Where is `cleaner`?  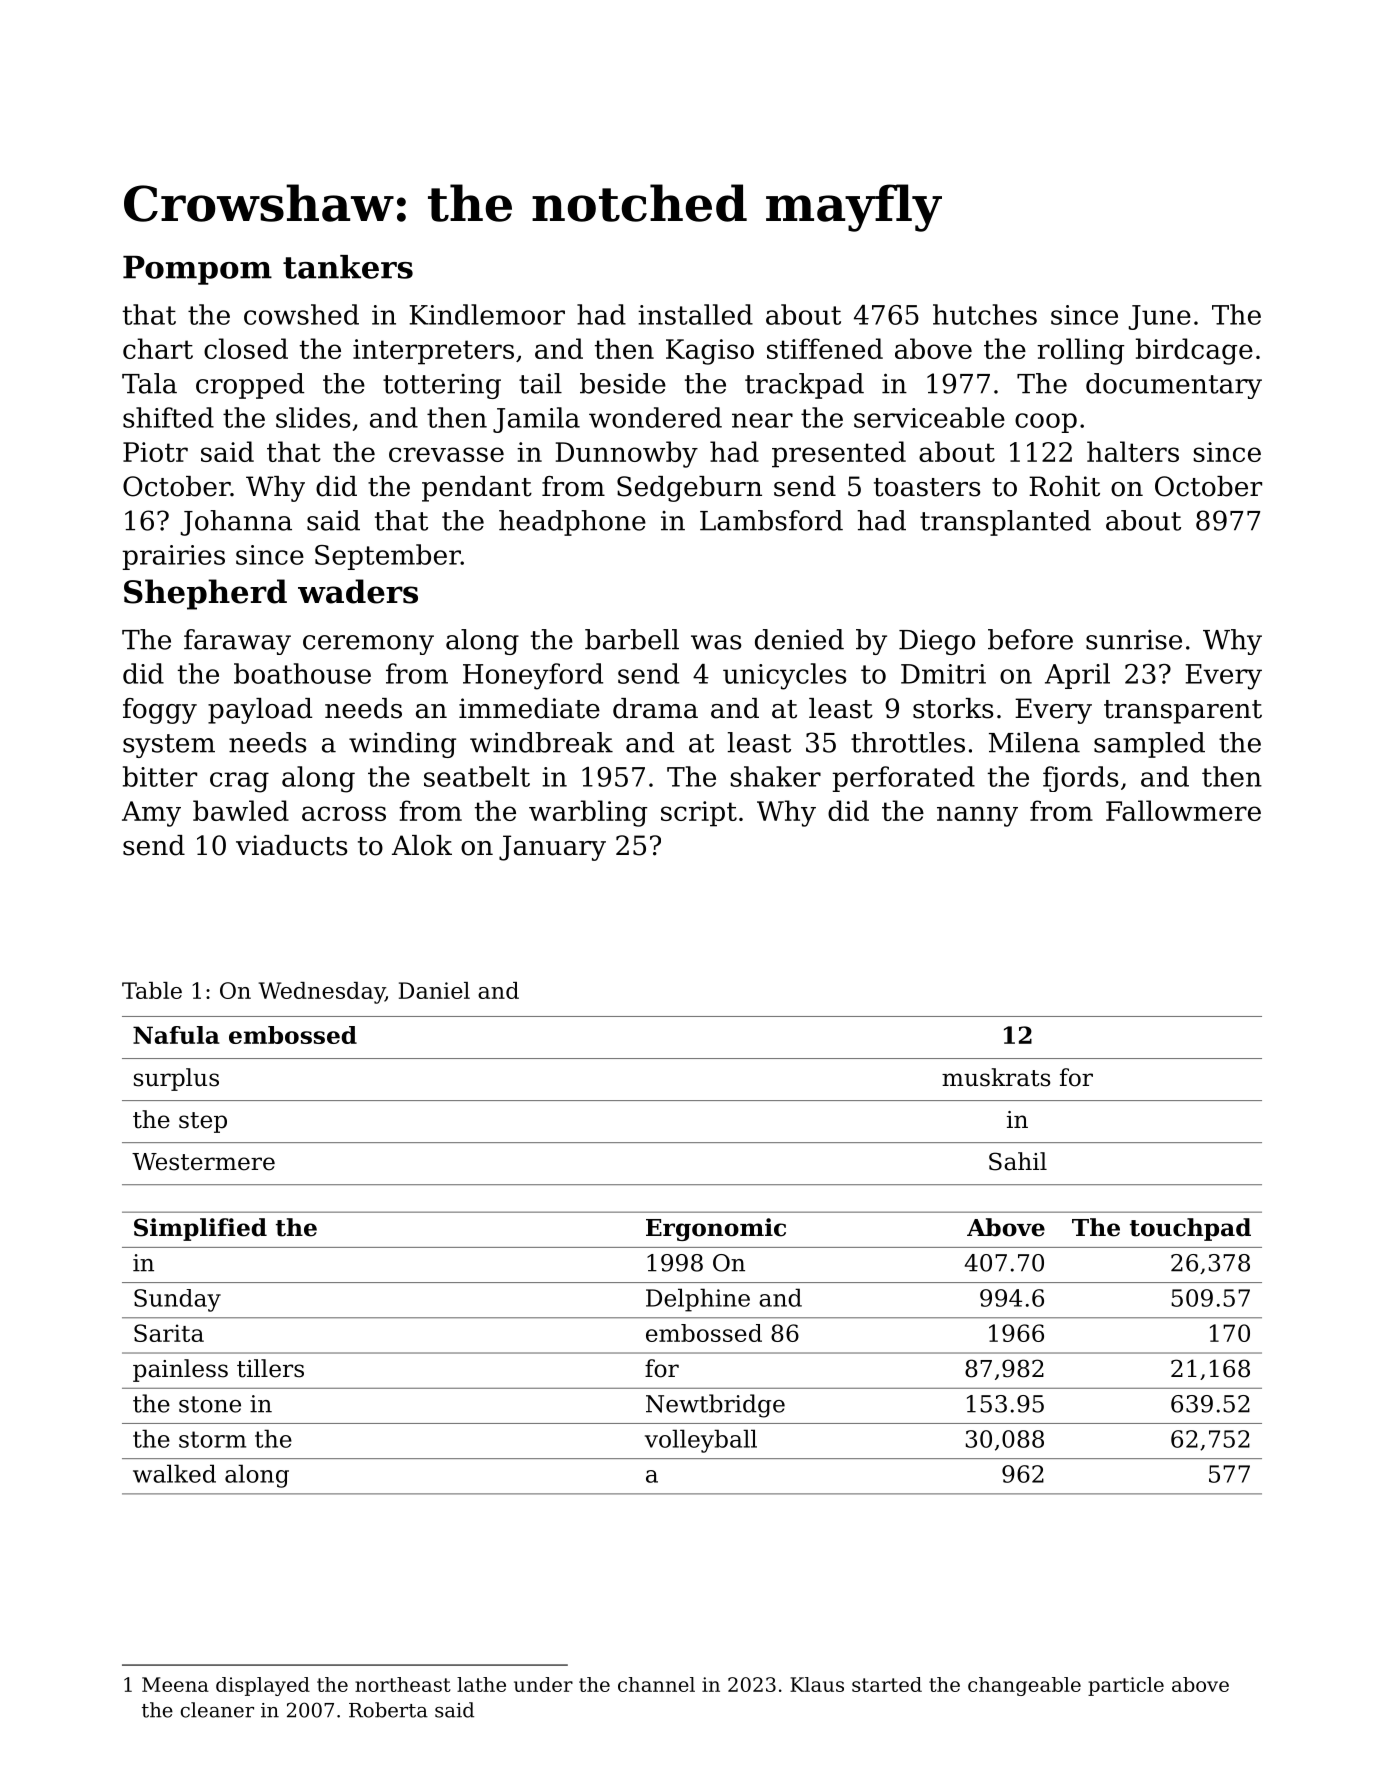
cleaner is located at coordinates (217, 1710).
